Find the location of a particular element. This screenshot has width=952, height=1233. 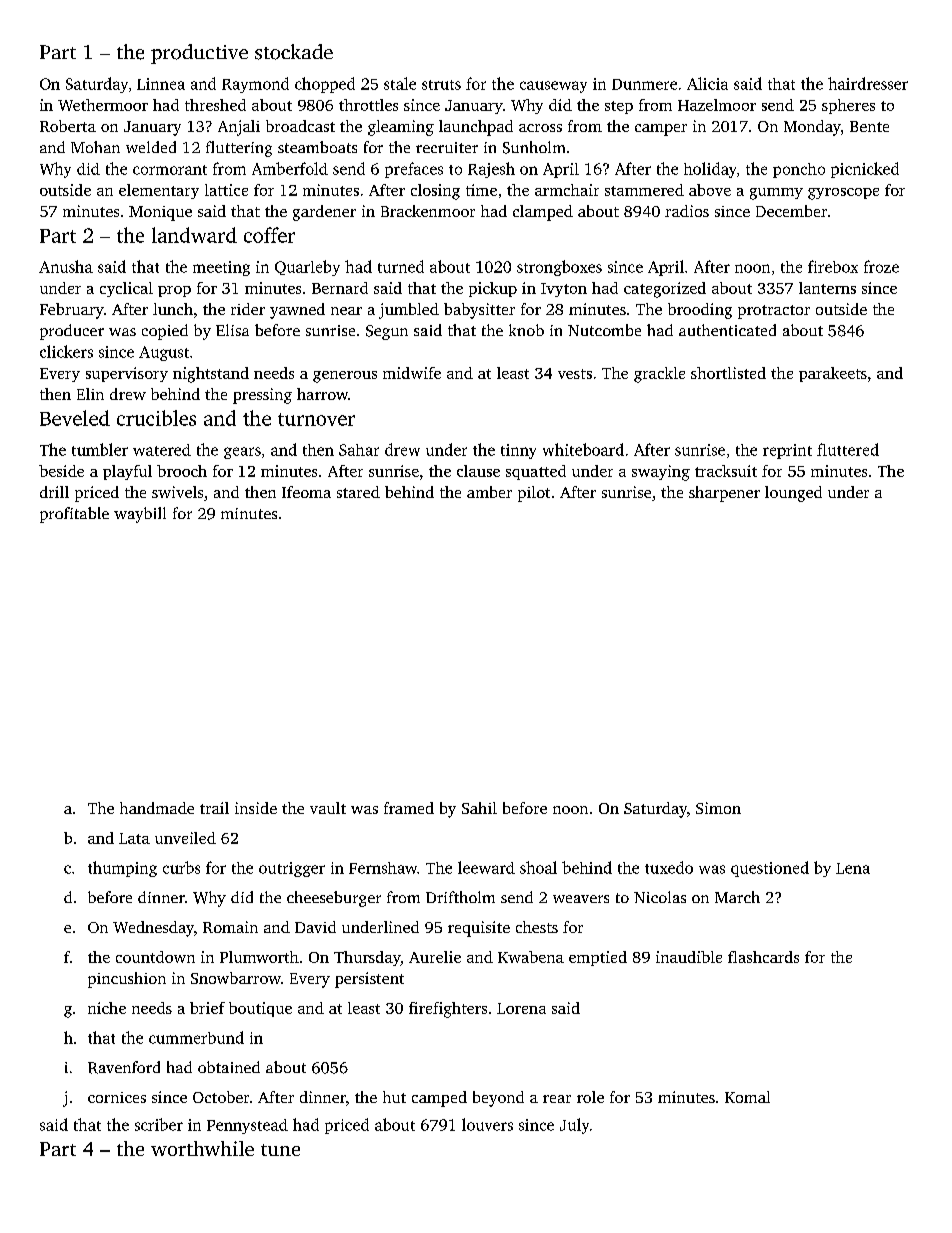

struts is located at coordinates (441, 85).
